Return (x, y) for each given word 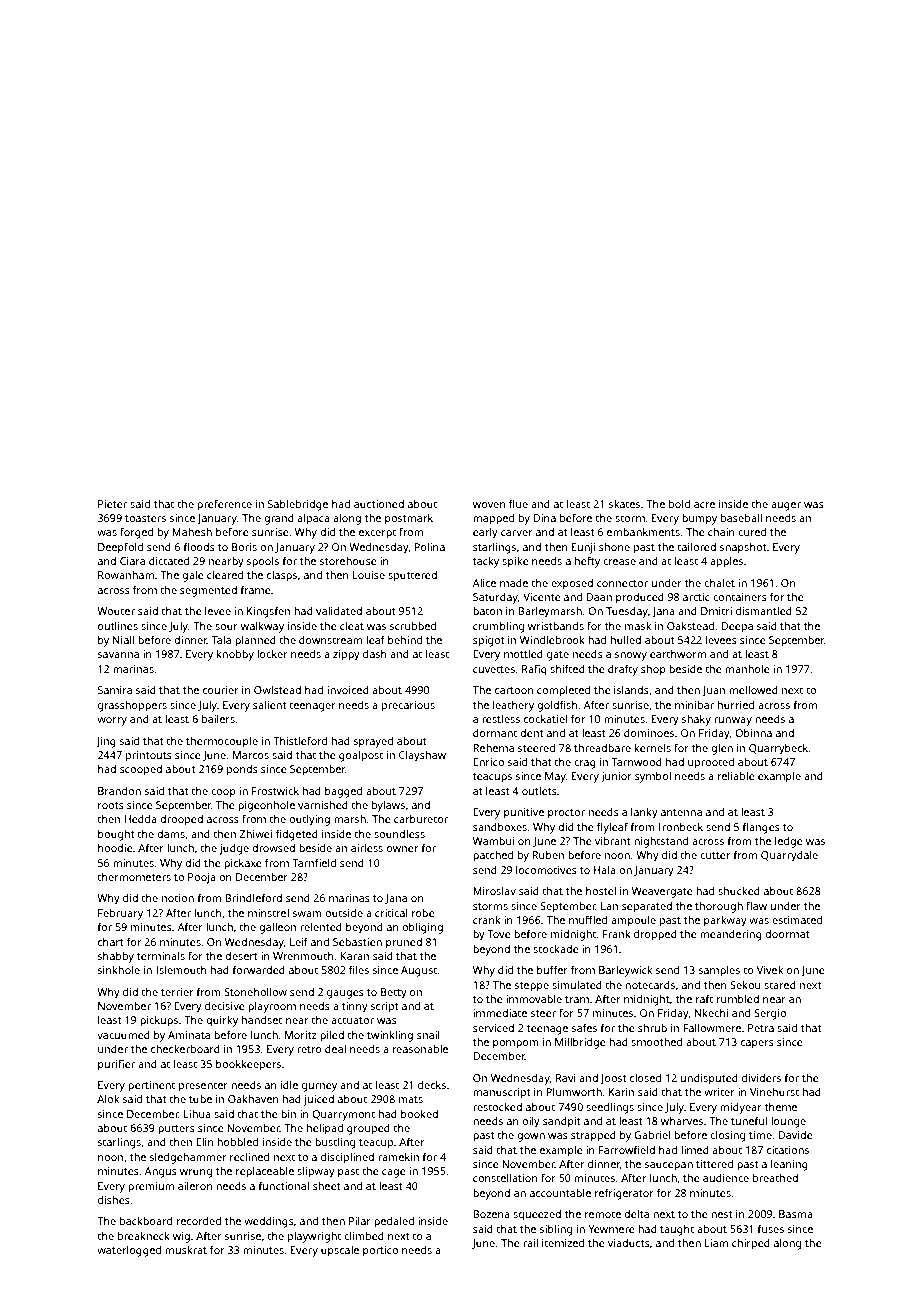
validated (339, 611)
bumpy (699, 519)
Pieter (112, 504)
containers (740, 597)
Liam (716, 1243)
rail (530, 1243)
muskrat (186, 1250)
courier (221, 690)
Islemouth (181, 970)
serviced (493, 1028)
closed (645, 1078)
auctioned (379, 504)
